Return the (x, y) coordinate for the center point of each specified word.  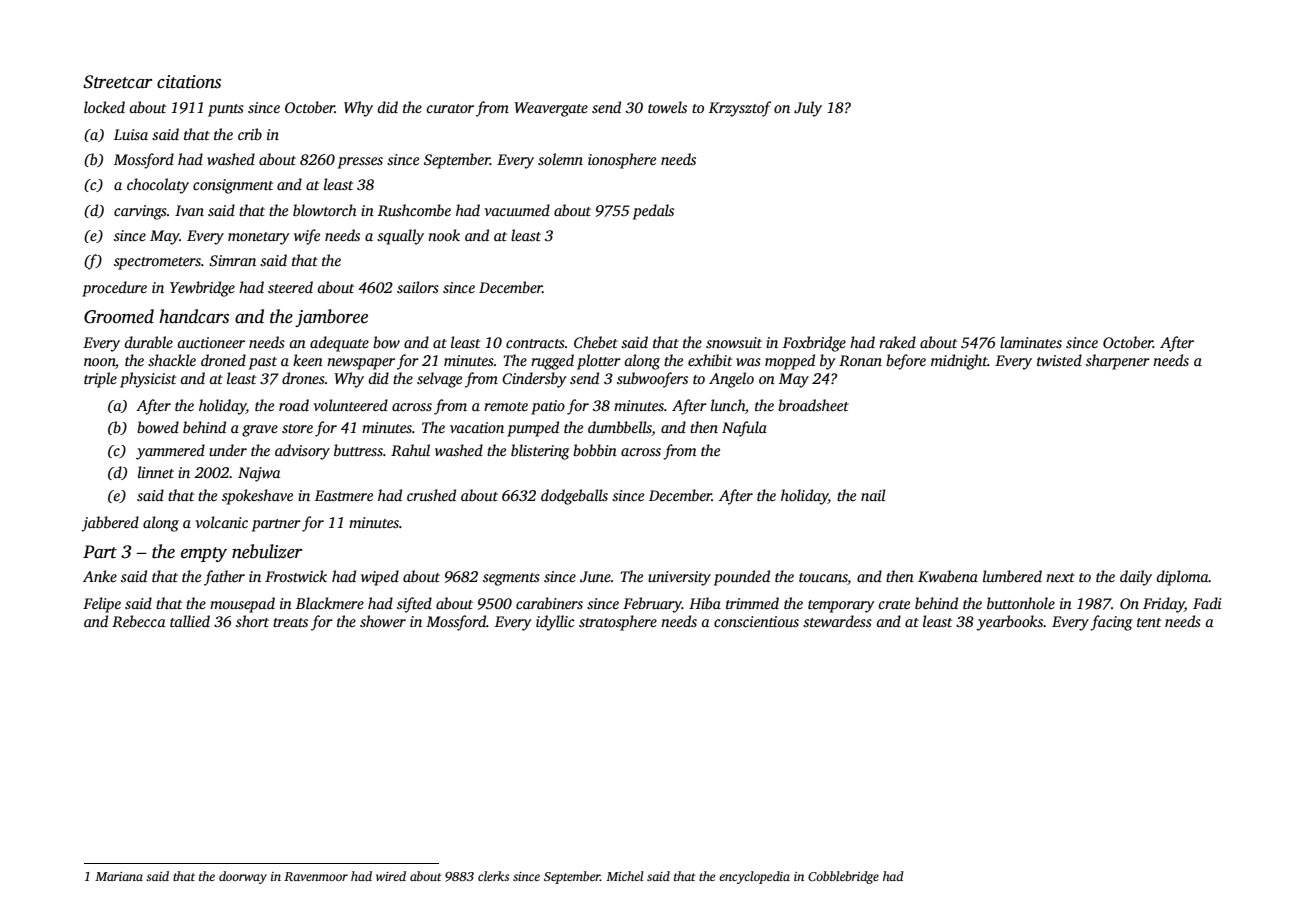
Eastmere (344, 495)
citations (189, 82)
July (808, 109)
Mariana (119, 876)
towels (667, 107)
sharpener (1118, 362)
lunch (728, 405)
